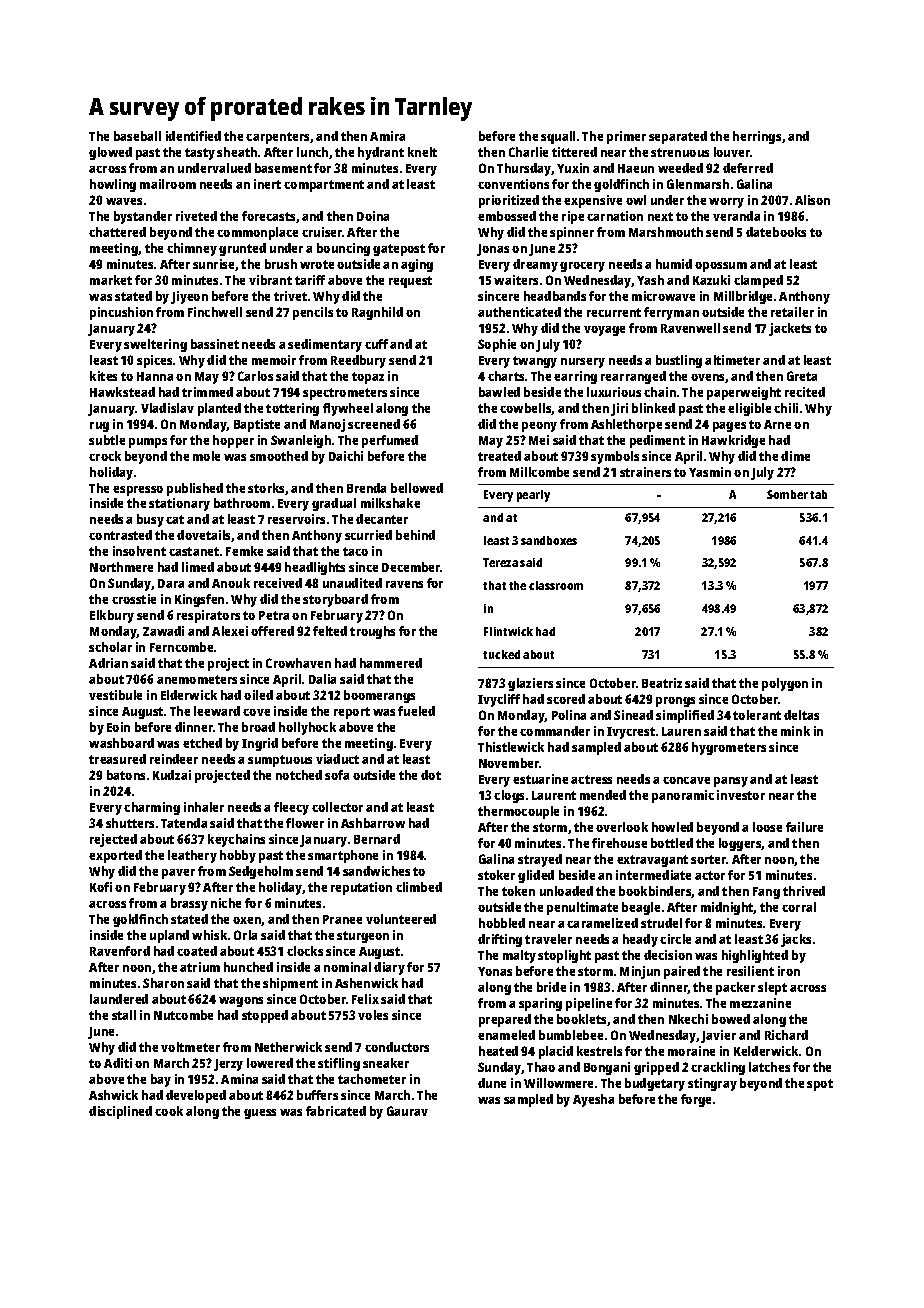 The image size is (924, 1308). Describe the element at coordinates (416, 711) in the image. I see `fueled` at that location.
